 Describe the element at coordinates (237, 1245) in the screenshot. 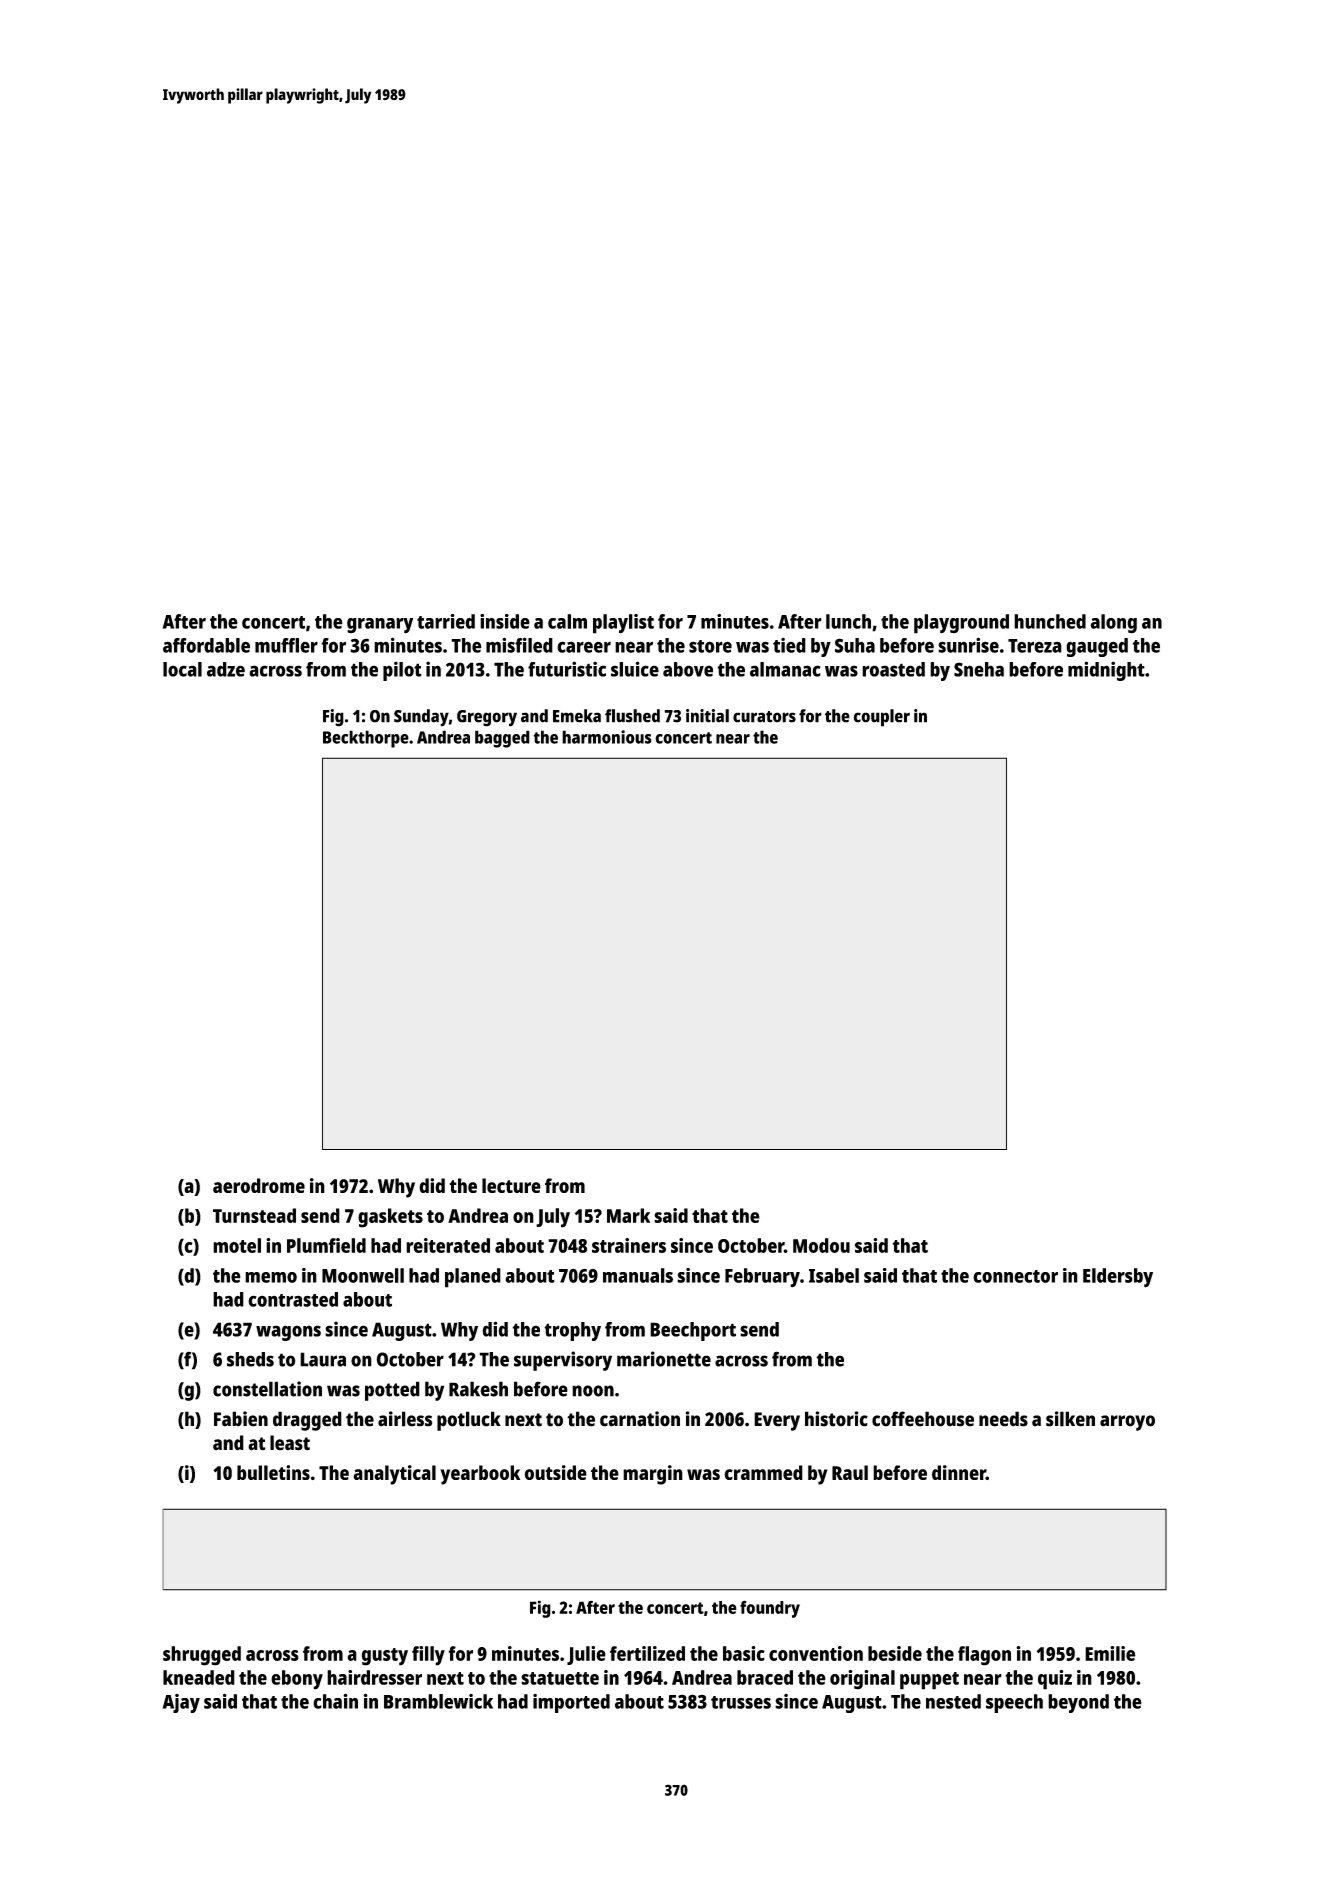

I see `motel` at that location.
